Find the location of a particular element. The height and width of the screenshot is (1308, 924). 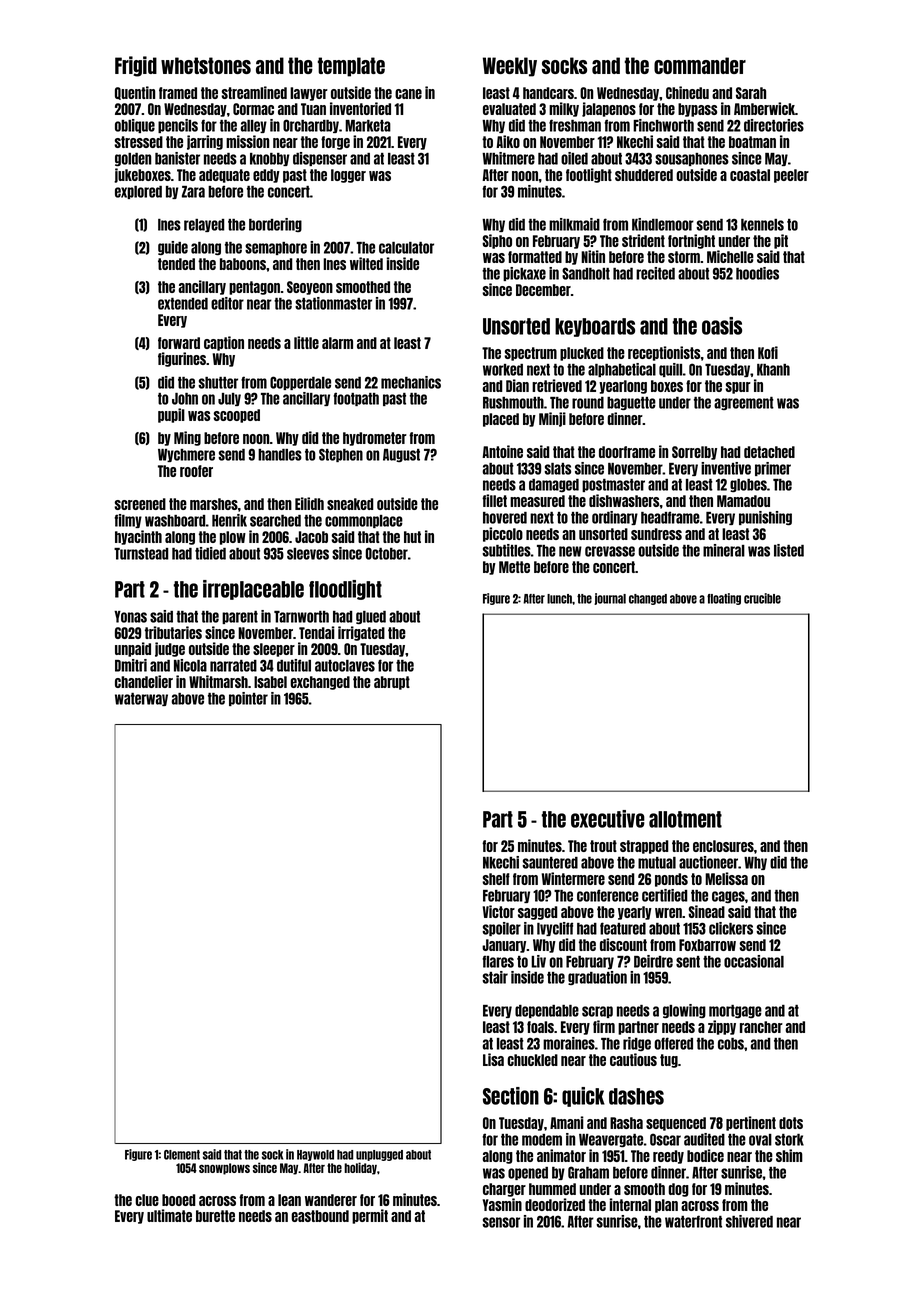

keyboards is located at coordinates (595, 327).
